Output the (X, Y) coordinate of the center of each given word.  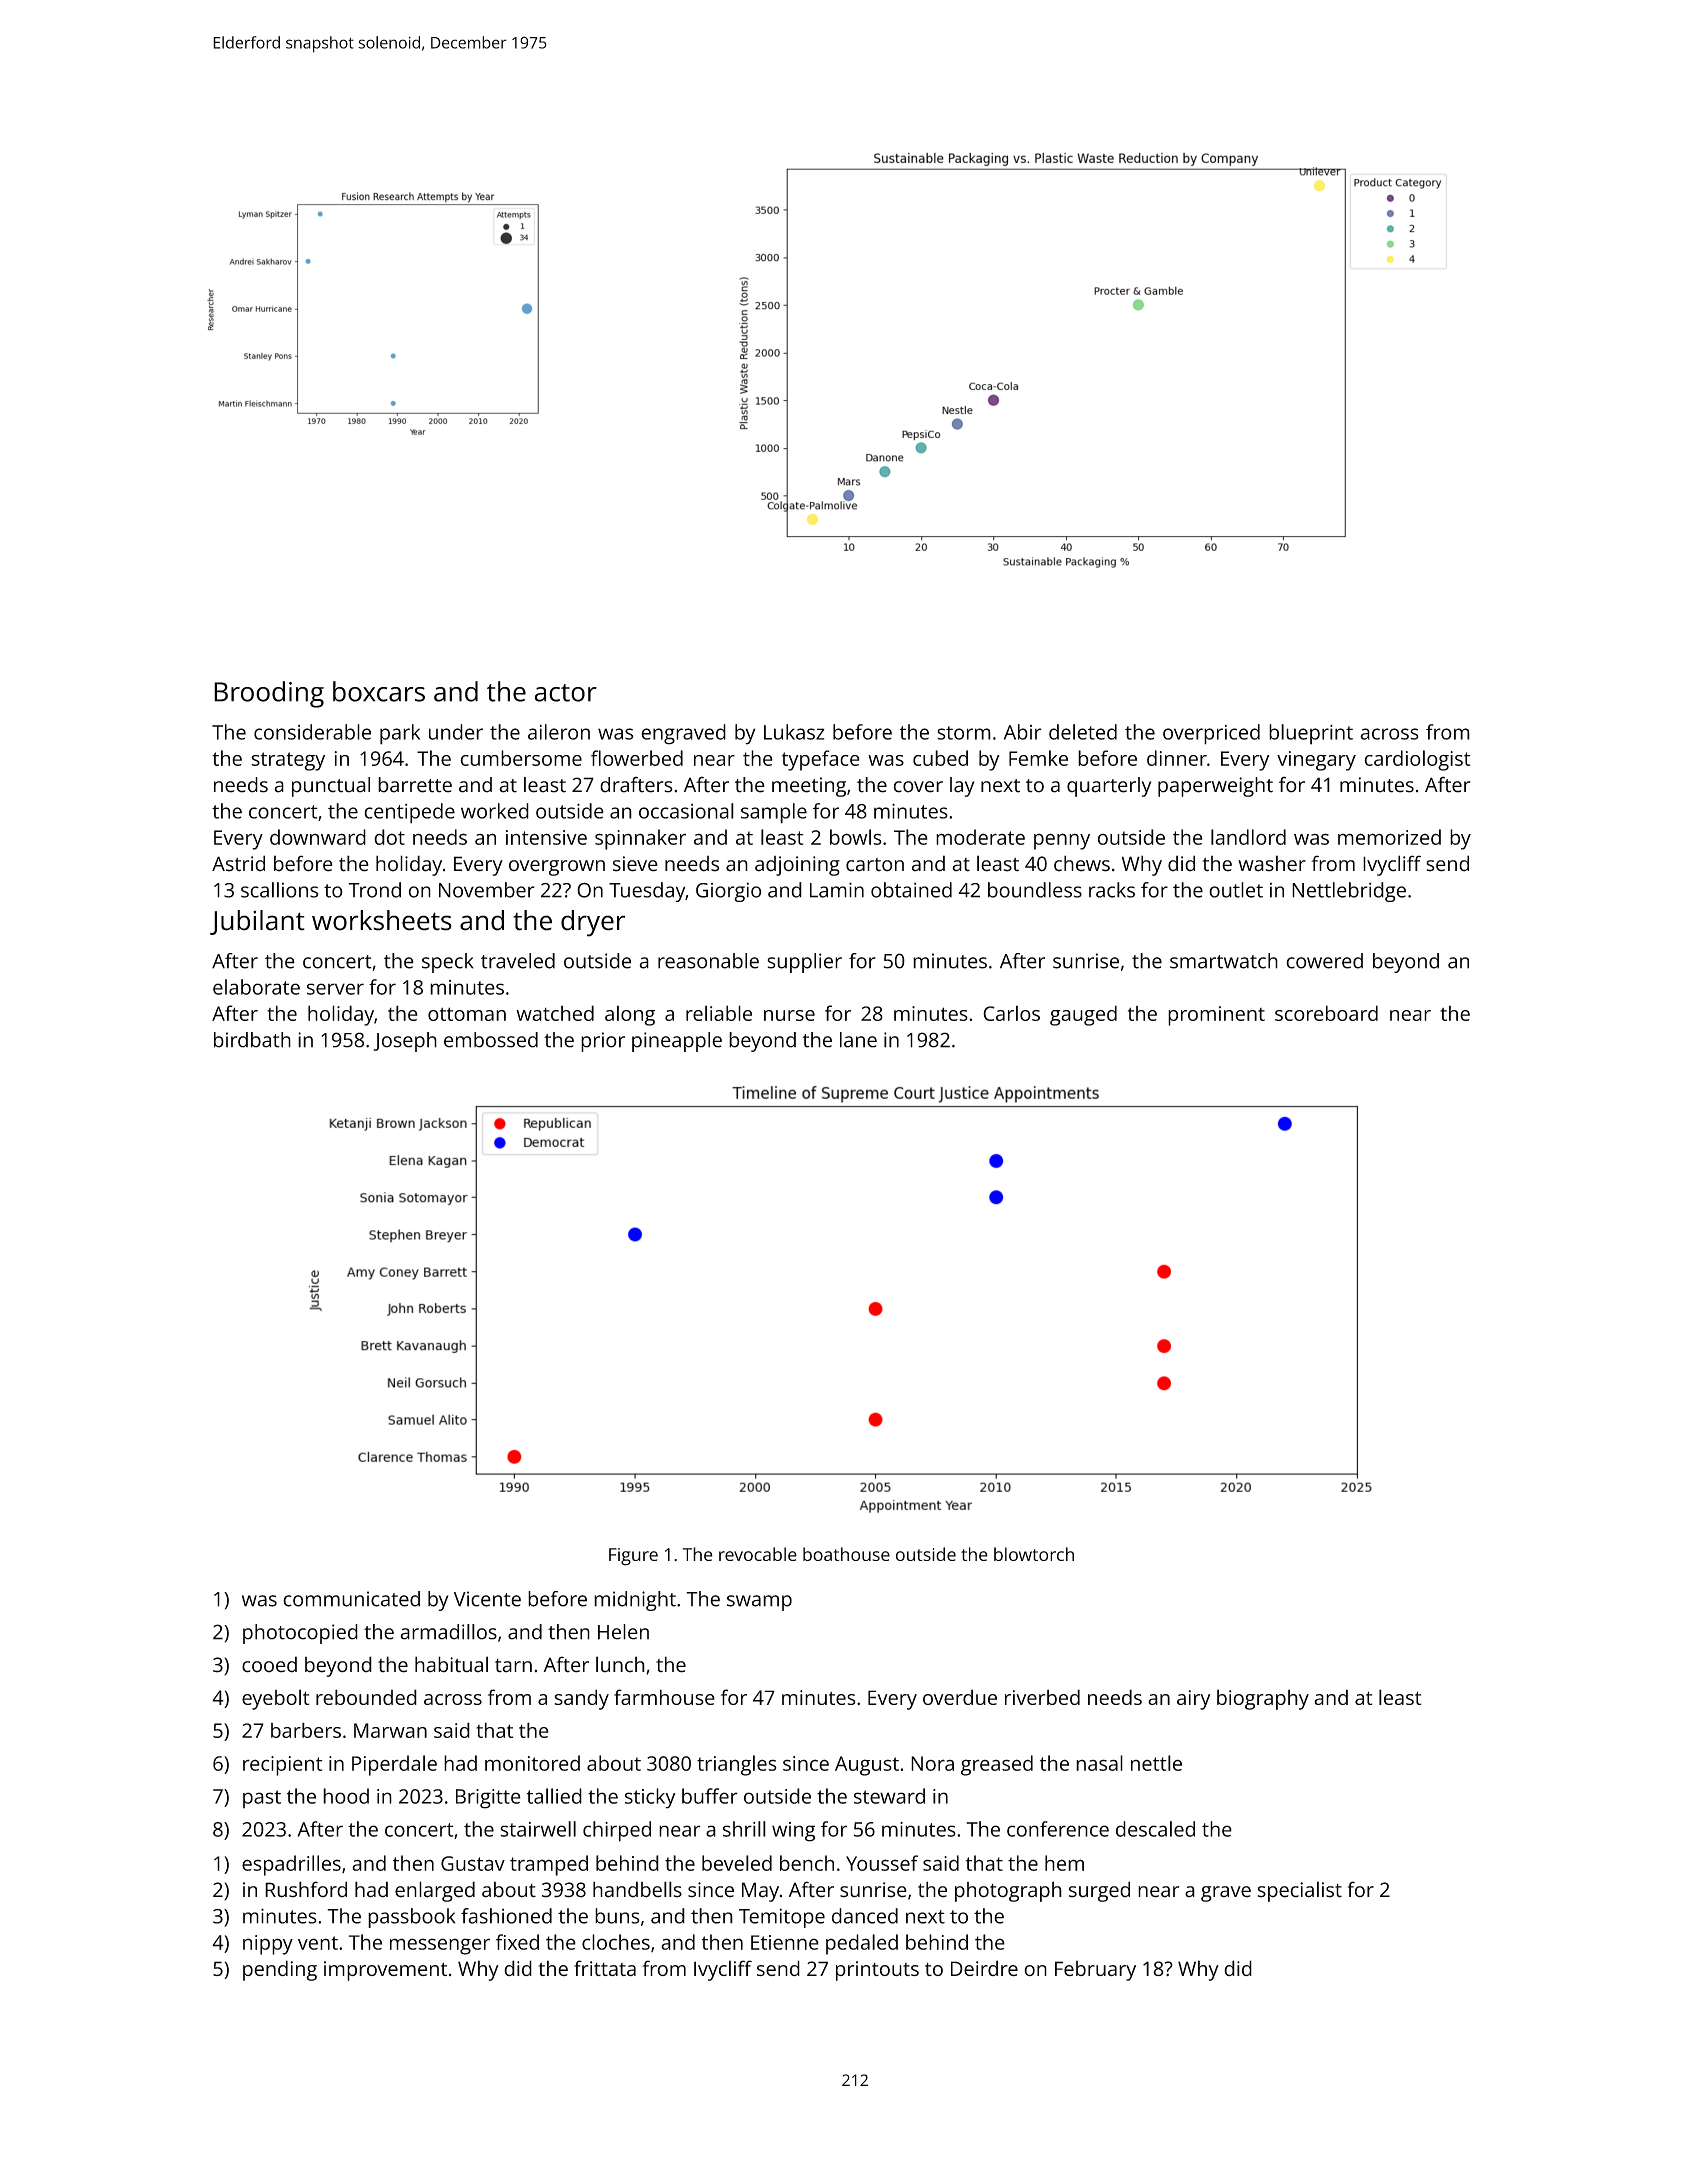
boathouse (846, 1554)
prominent (1216, 1016)
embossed (491, 1040)
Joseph (405, 1042)
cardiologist (1417, 760)
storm (964, 733)
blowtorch (1034, 1554)
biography (1263, 1699)
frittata (605, 1968)
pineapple (677, 1042)
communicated (351, 1599)
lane (858, 1040)
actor (565, 693)
